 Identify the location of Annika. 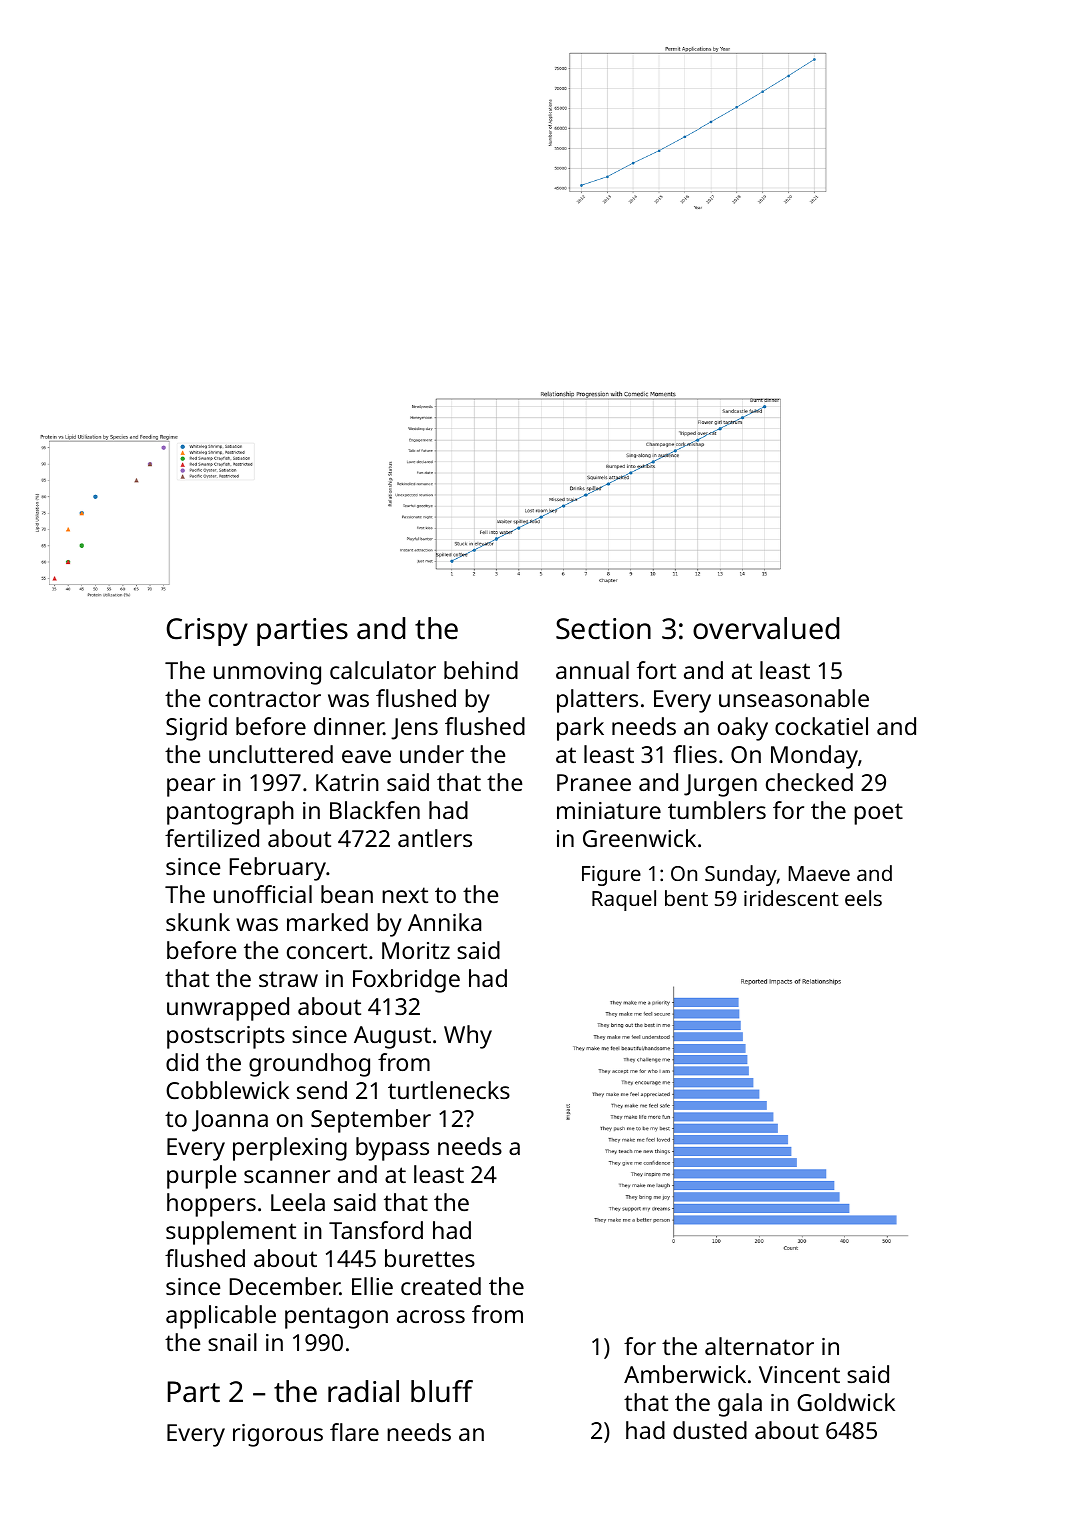
(444, 922).
